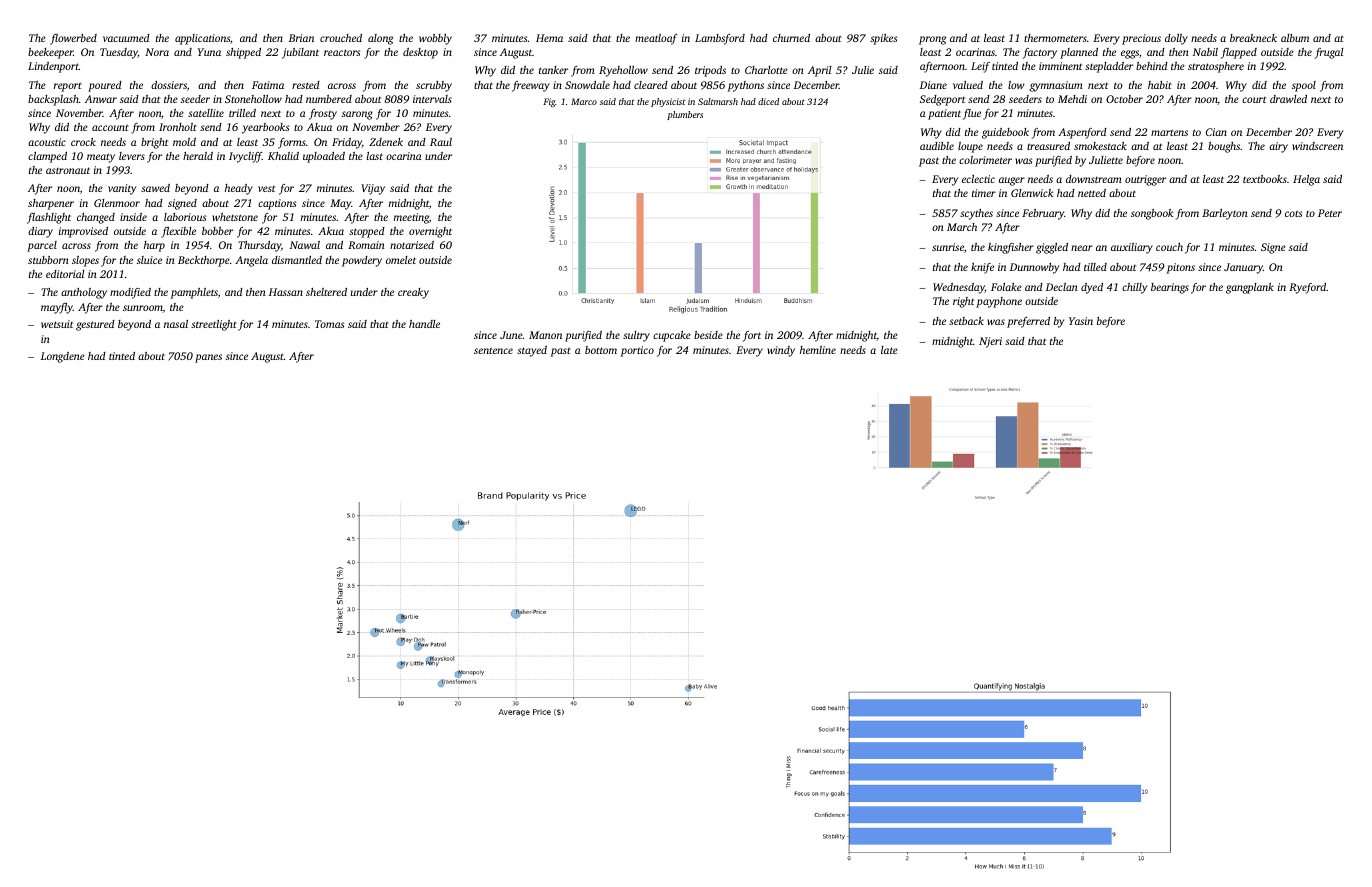 This screenshot has width=1372, height=887. What do you see at coordinates (1055, 38) in the screenshot?
I see `thermometers` at bounding box center [1055, 38].
